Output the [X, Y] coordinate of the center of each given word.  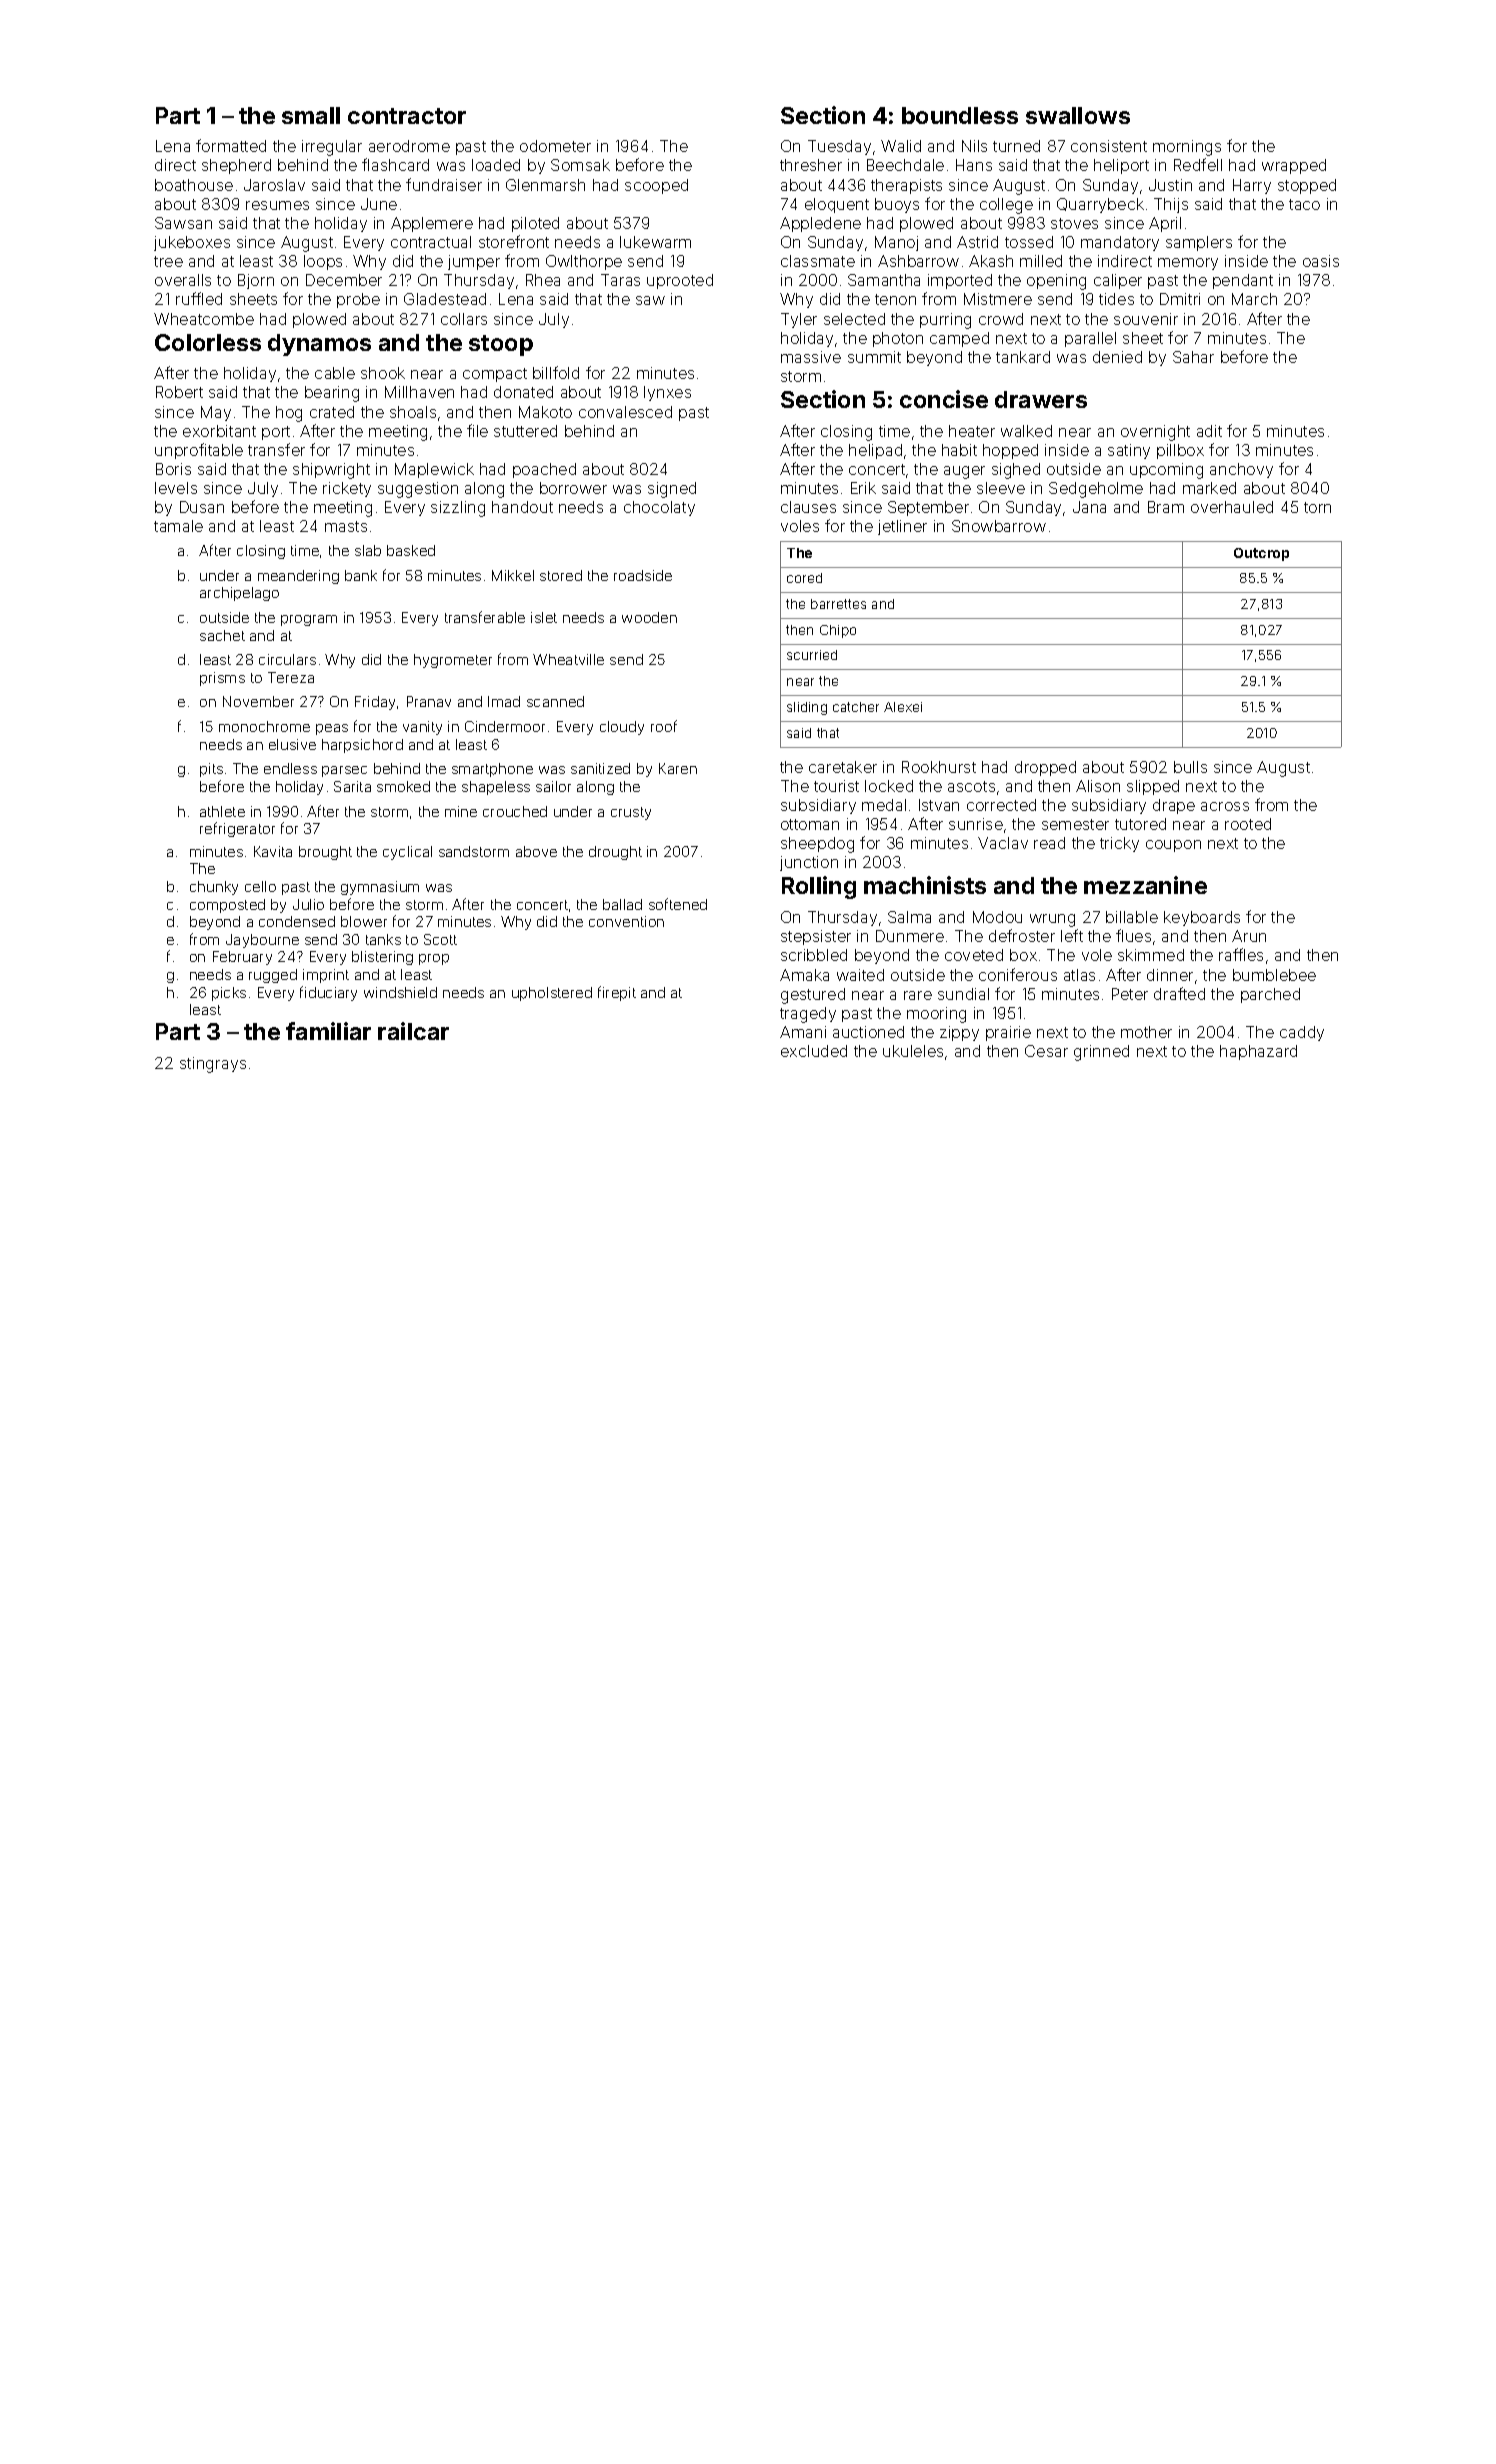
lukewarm [655, 242]
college [1006, 206]
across [1225, 806]
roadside [643, 575]
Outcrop [1261, 554]
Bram [1166, 507]
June [379, 204]
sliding [807, 708]
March [1254, 299]
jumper [474, 262]
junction [809, 863]
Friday [375, 703]
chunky [214, 888]
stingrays [213, 1065]
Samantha [884, 280]
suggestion [418, 490]
